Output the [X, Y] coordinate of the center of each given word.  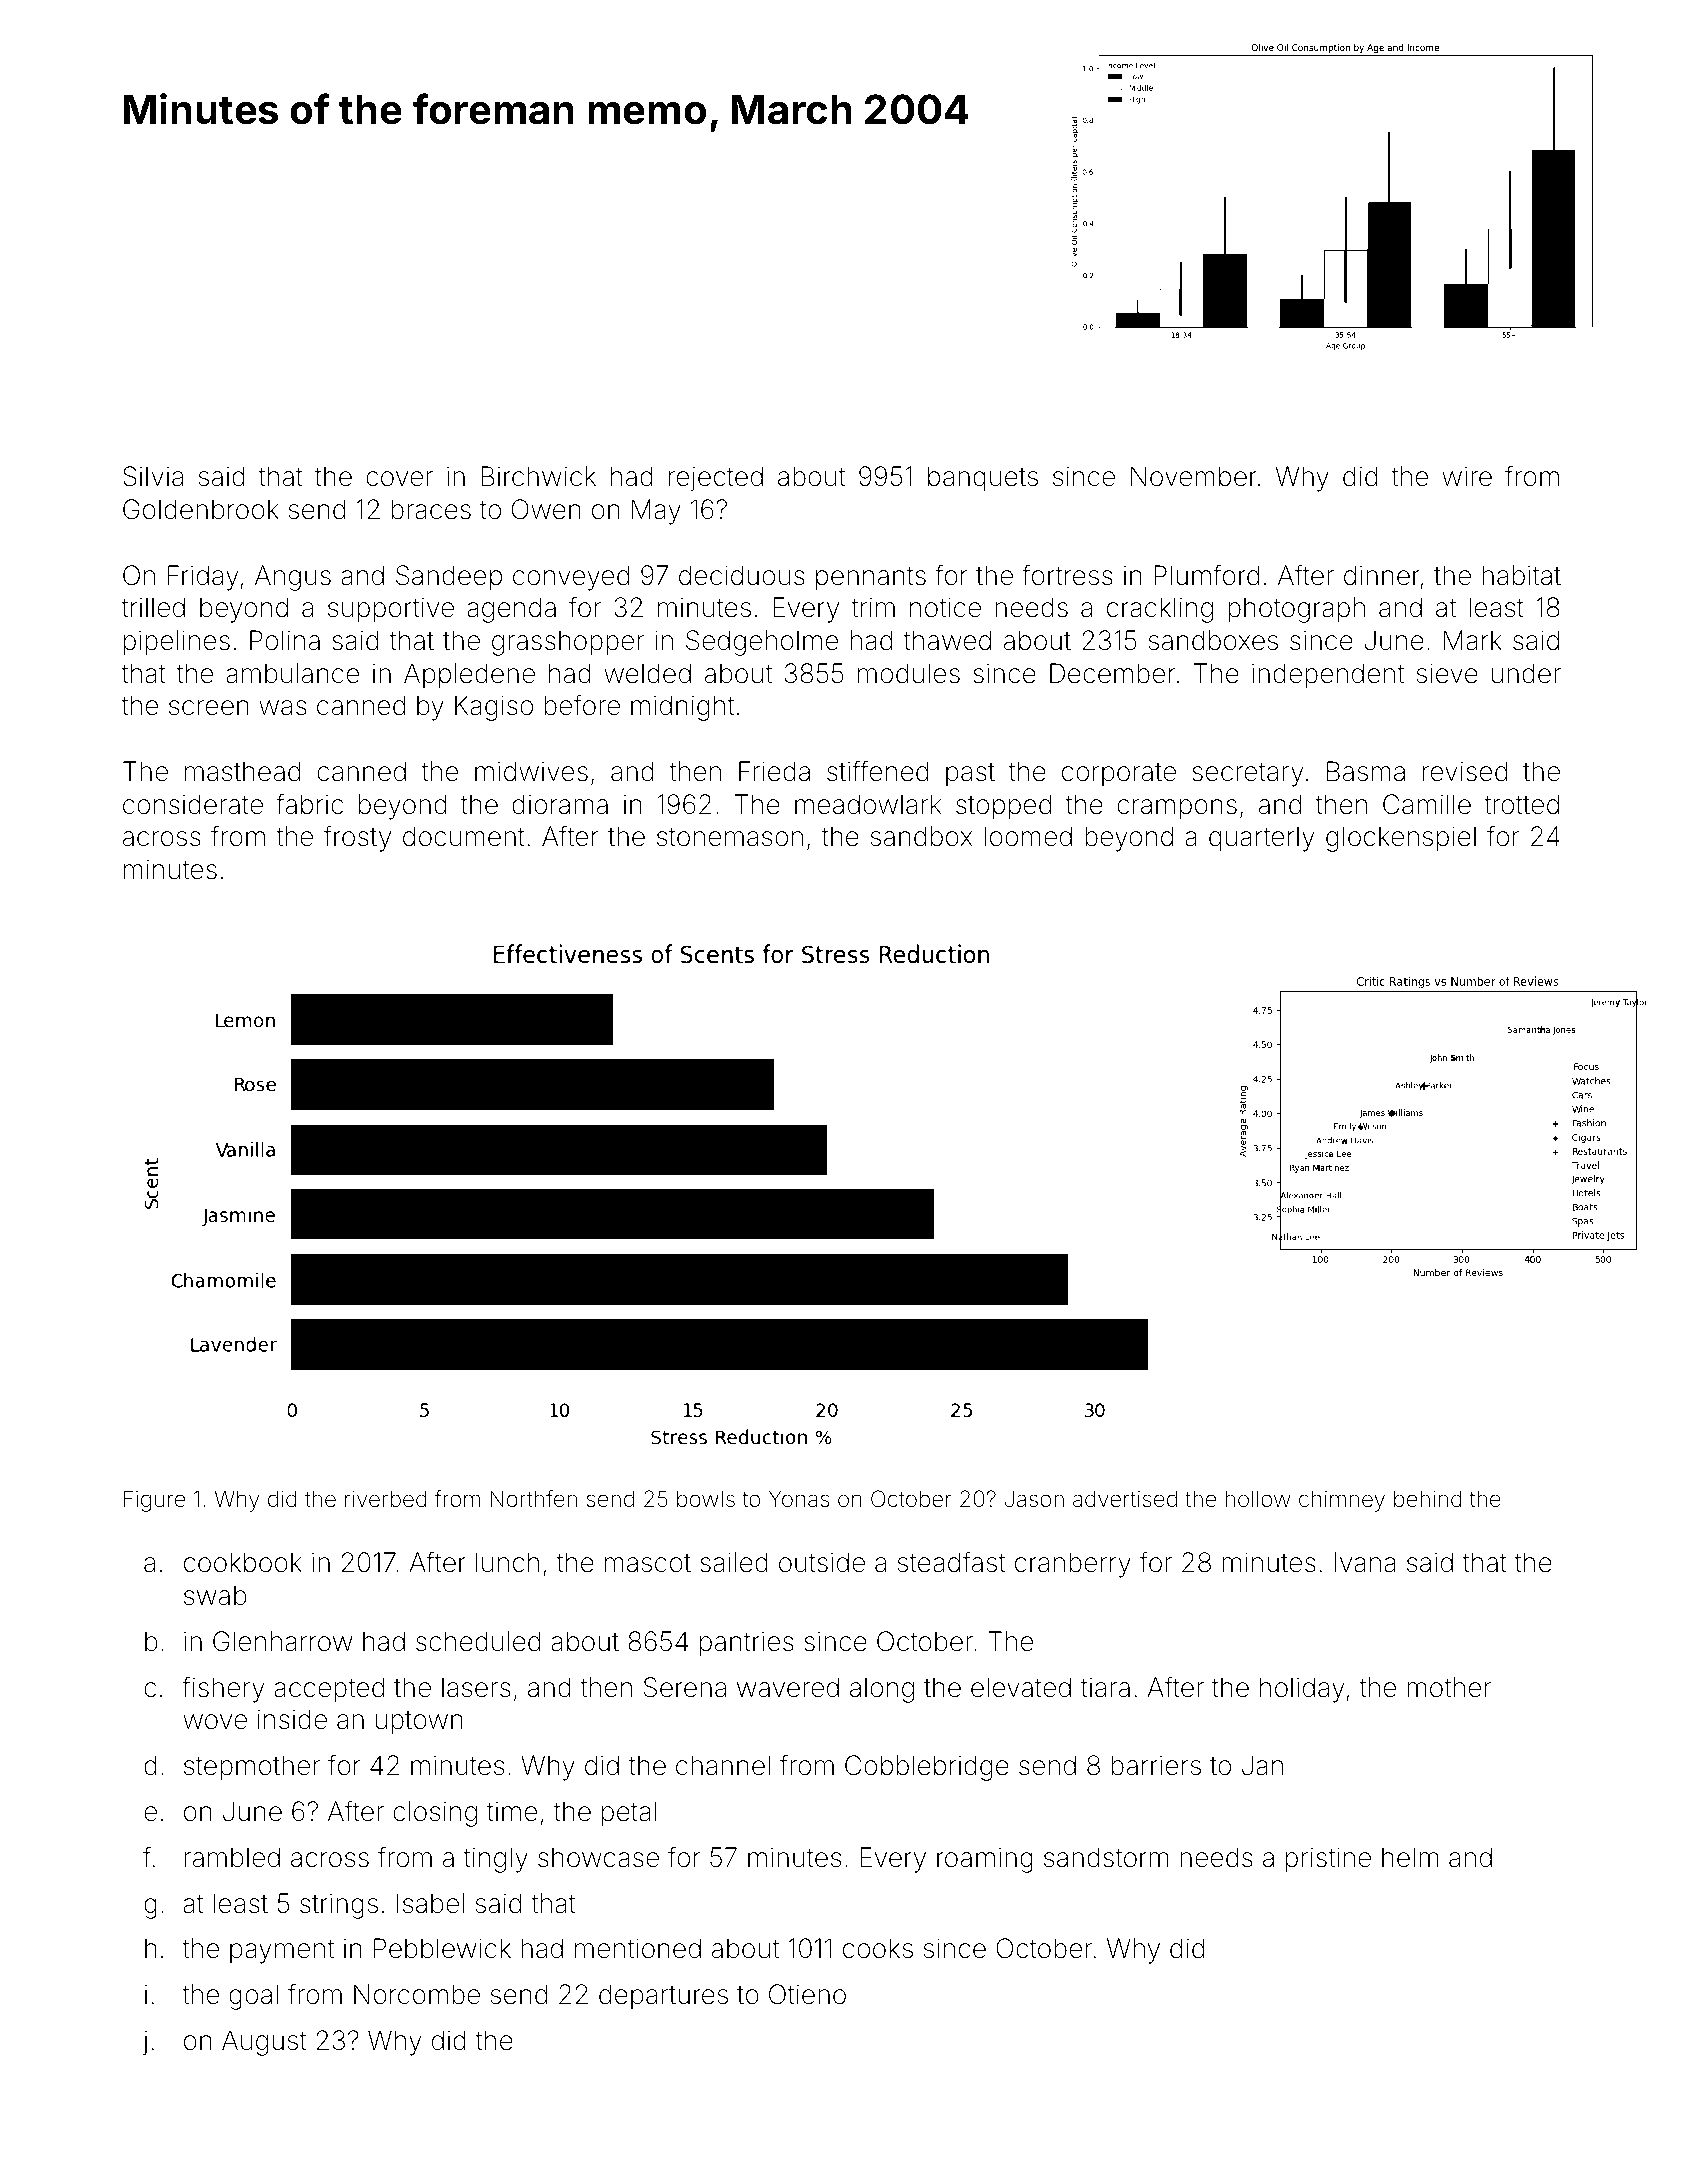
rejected [716, 479]
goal [253, 1997]
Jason [1034, 1499]
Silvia [153, 476]
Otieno [807, 1994]
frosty [357, 838]
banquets [983, 479]
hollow [1258, 1499]
